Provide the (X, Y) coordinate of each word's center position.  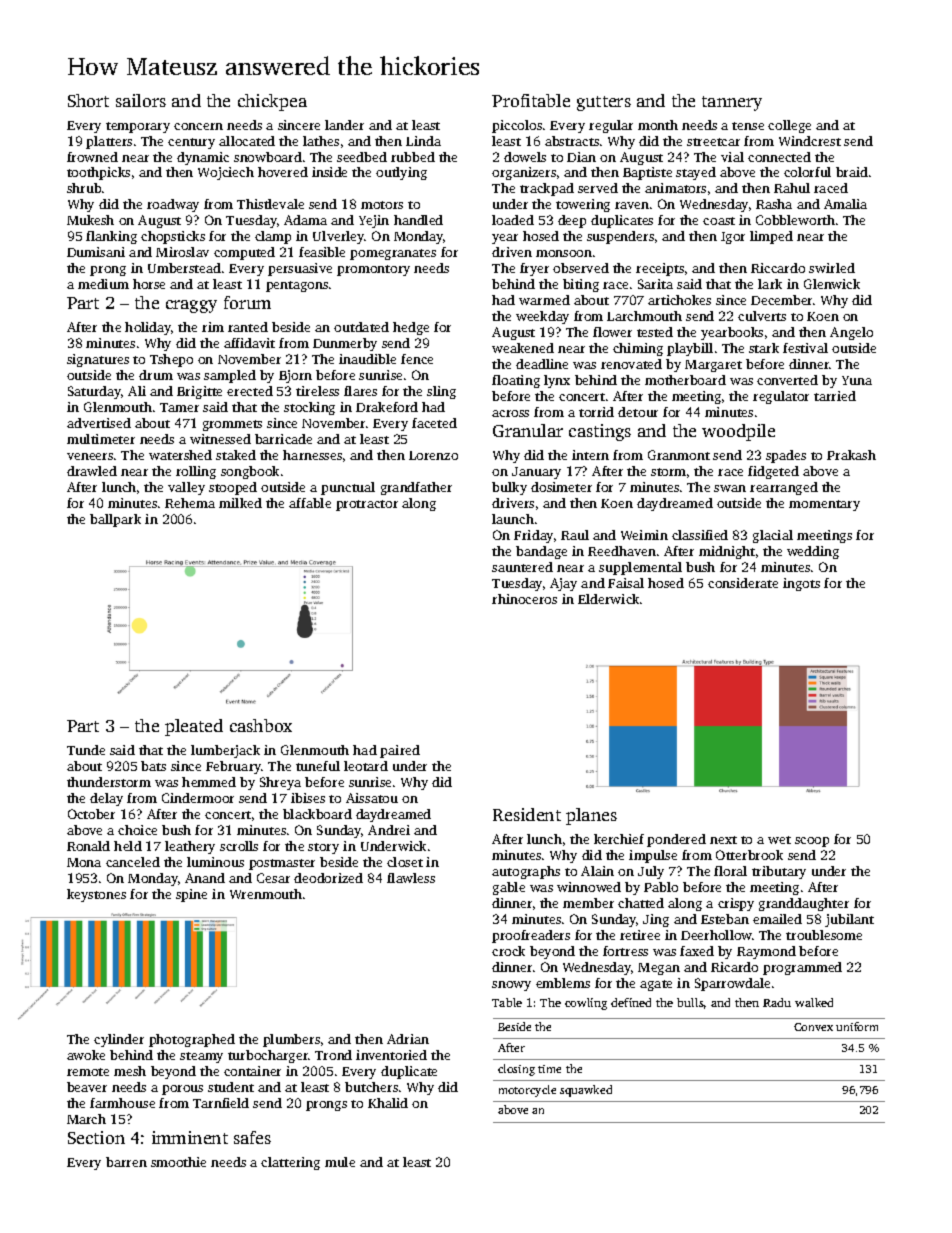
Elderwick (608, 599)
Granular (528, 430)
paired (400, 751)
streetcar (713, 142)
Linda (423, 141)
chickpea (272, 102)
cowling (586, 1004)
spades (786, 456)
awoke (86, 1055)
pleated (194, 727)
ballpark (115, 520)
